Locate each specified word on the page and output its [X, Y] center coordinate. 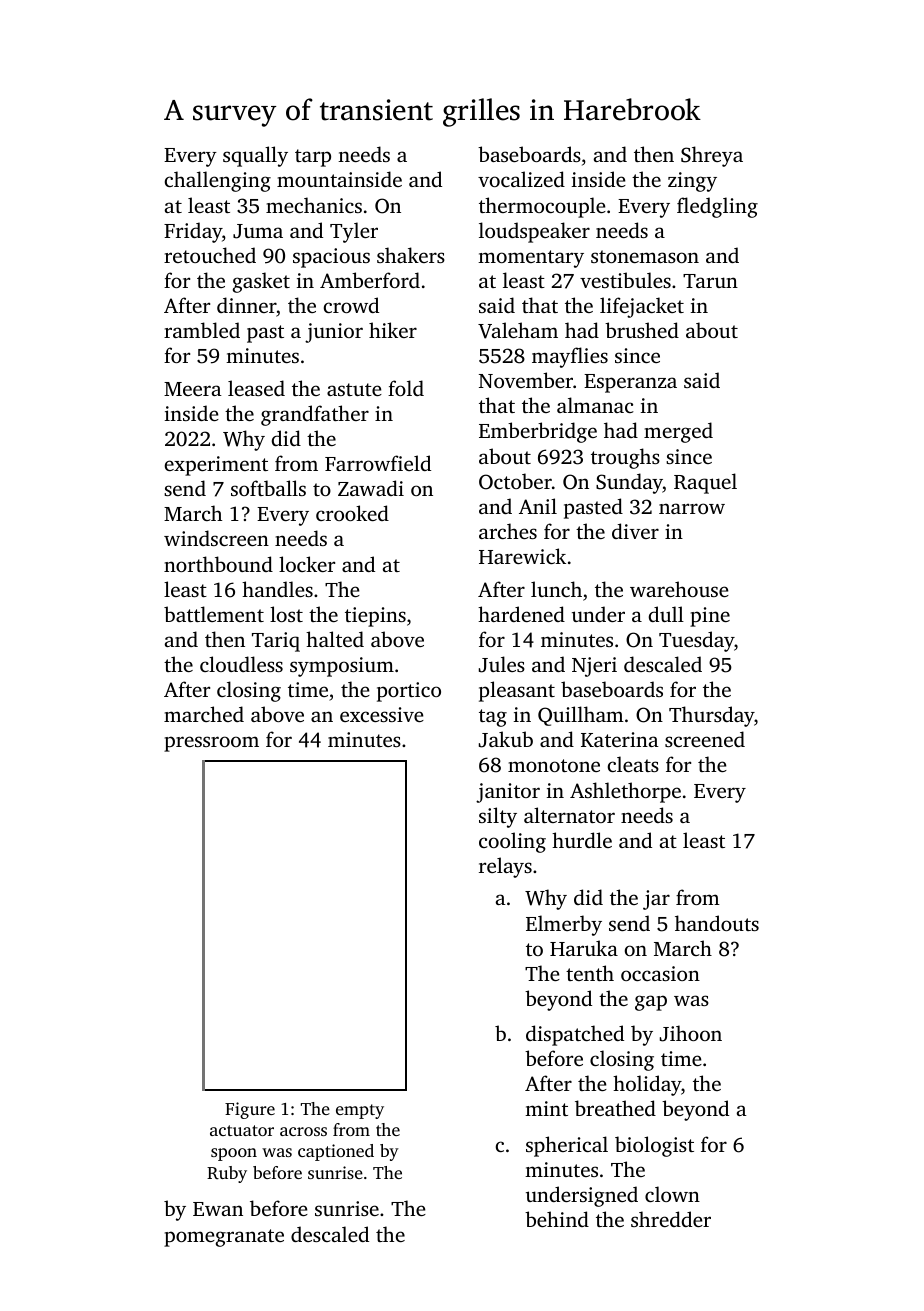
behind [557, 1219]
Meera [193, 389]
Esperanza [630, 383]
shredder [671, 1219]
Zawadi [371, 488]
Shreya [712, 156]
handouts [717, 923]
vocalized [521, 179]
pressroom [211, 744]
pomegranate [224, 1238]
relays [505, 867]
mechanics [314, 205]
